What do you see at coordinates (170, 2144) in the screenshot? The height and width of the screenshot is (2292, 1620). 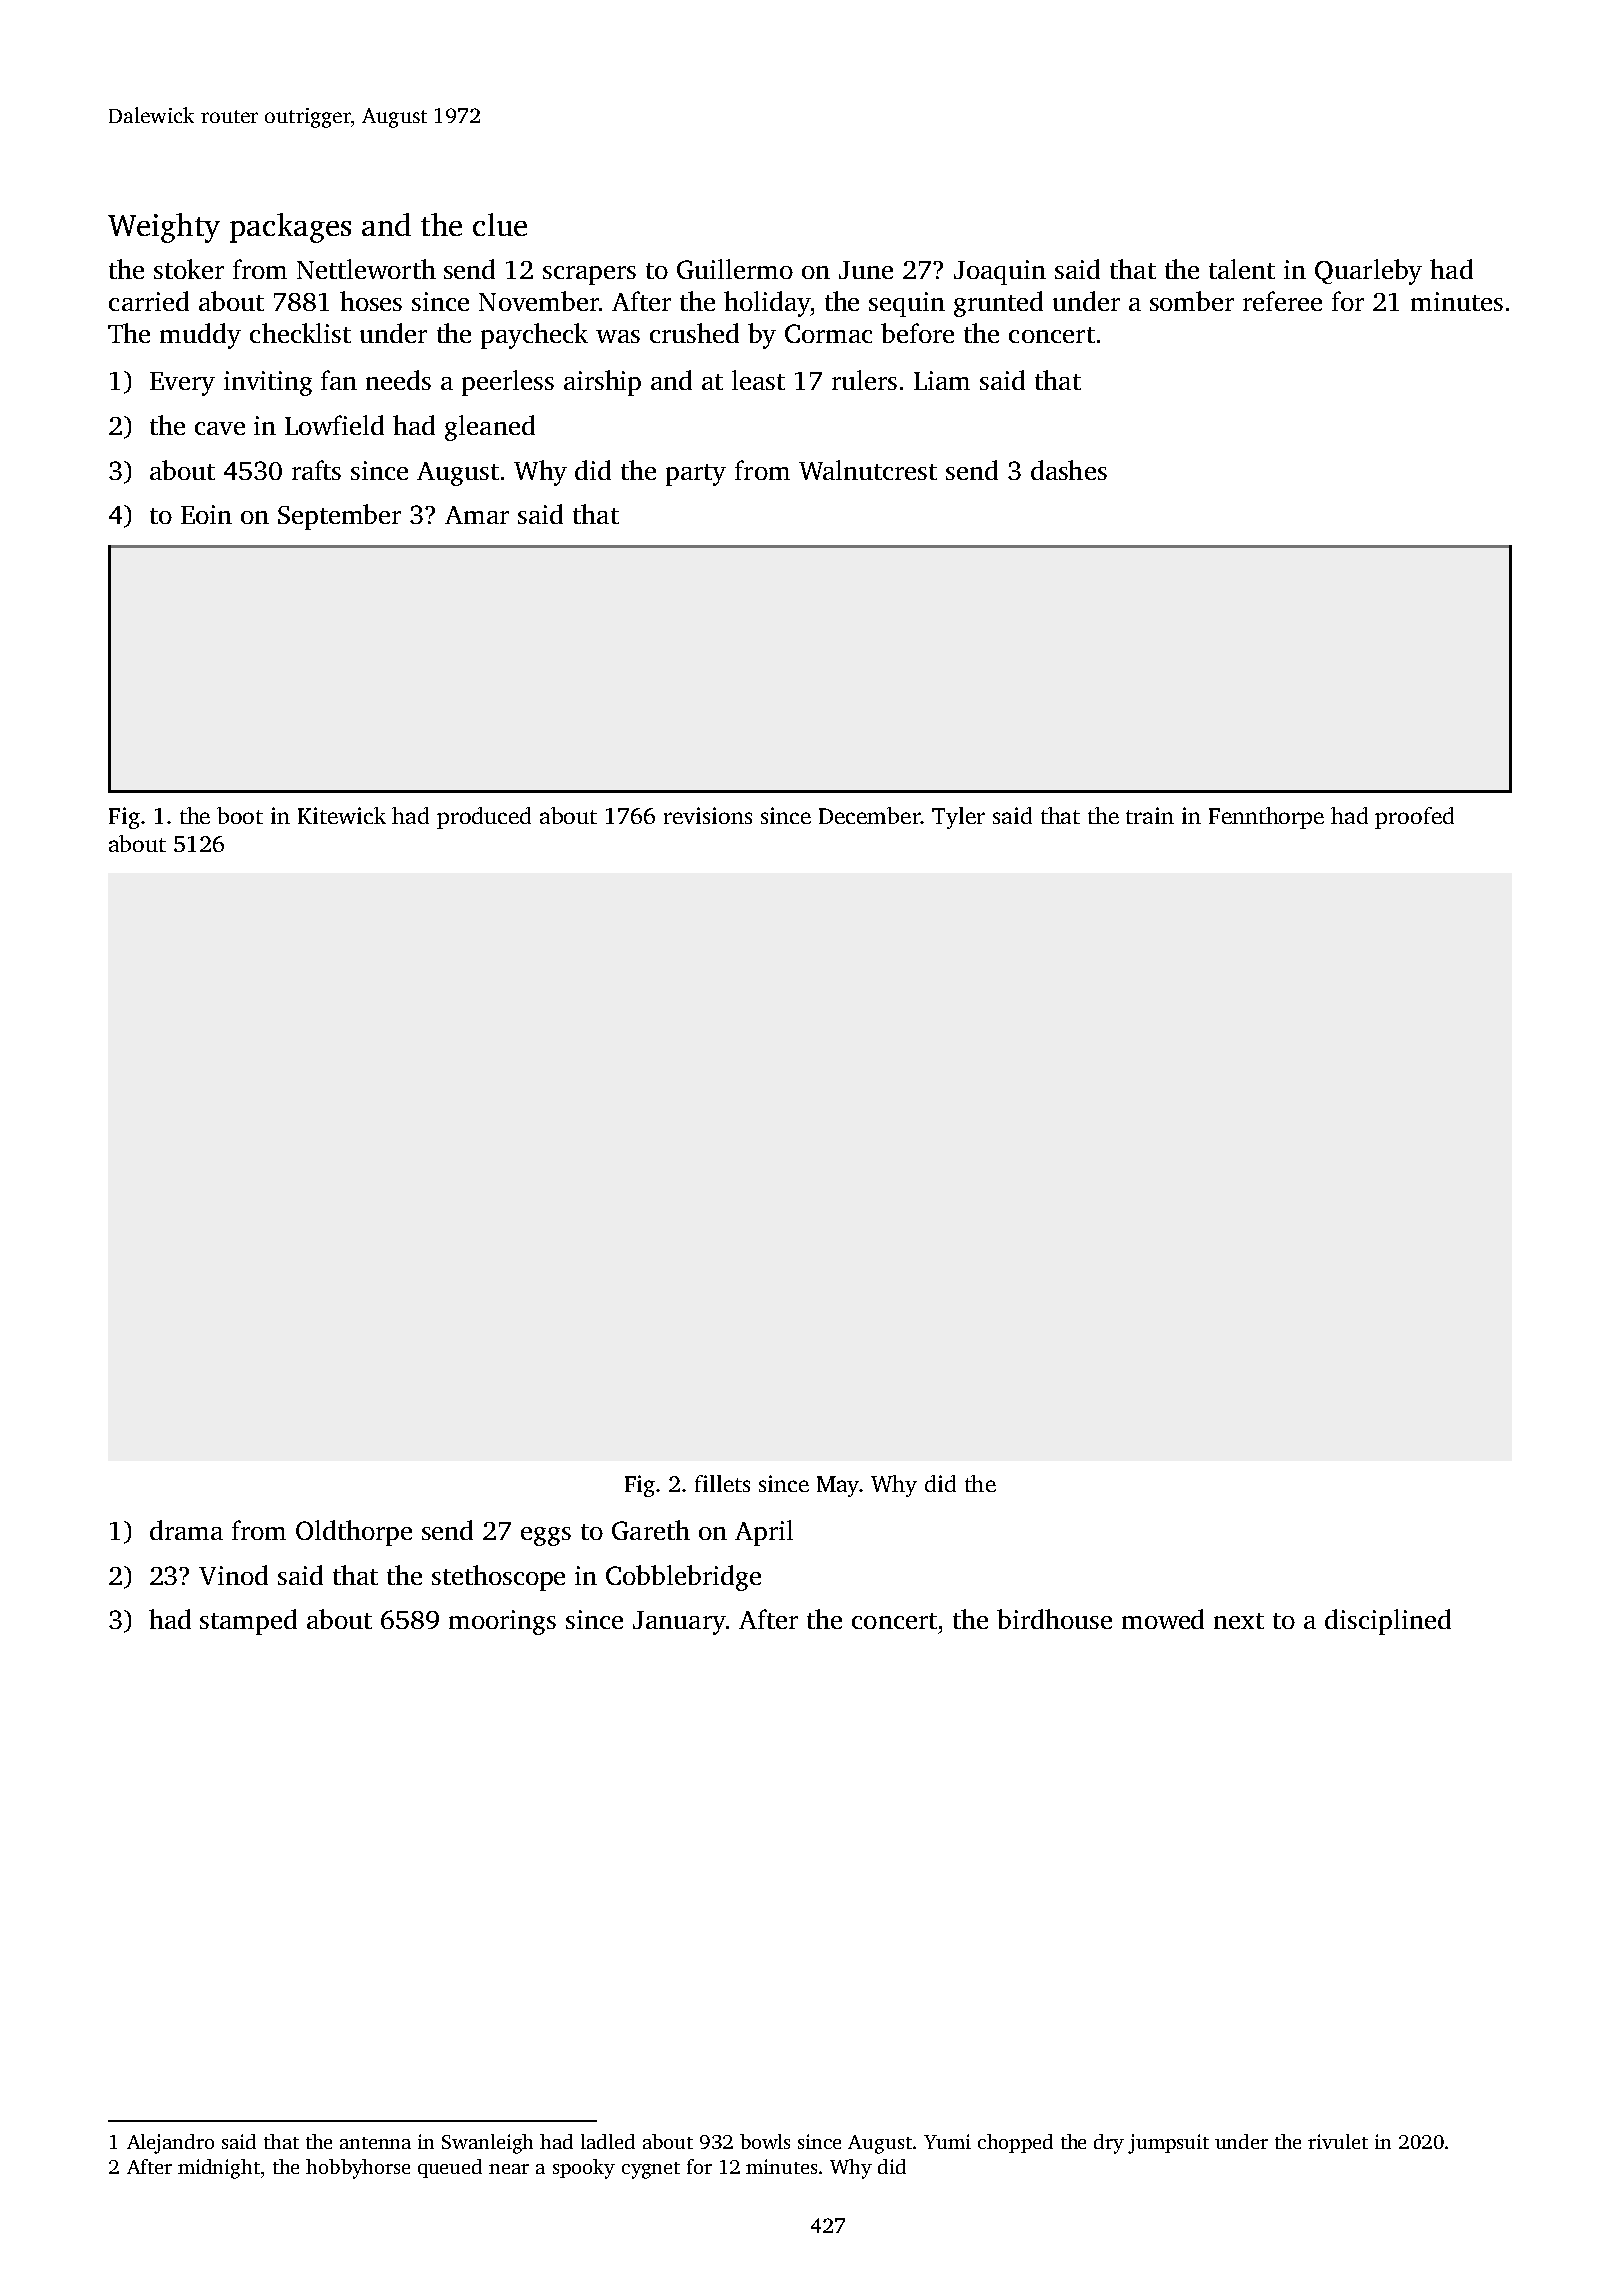 I see `Alejandro` at bounding box center [170, 2144].
